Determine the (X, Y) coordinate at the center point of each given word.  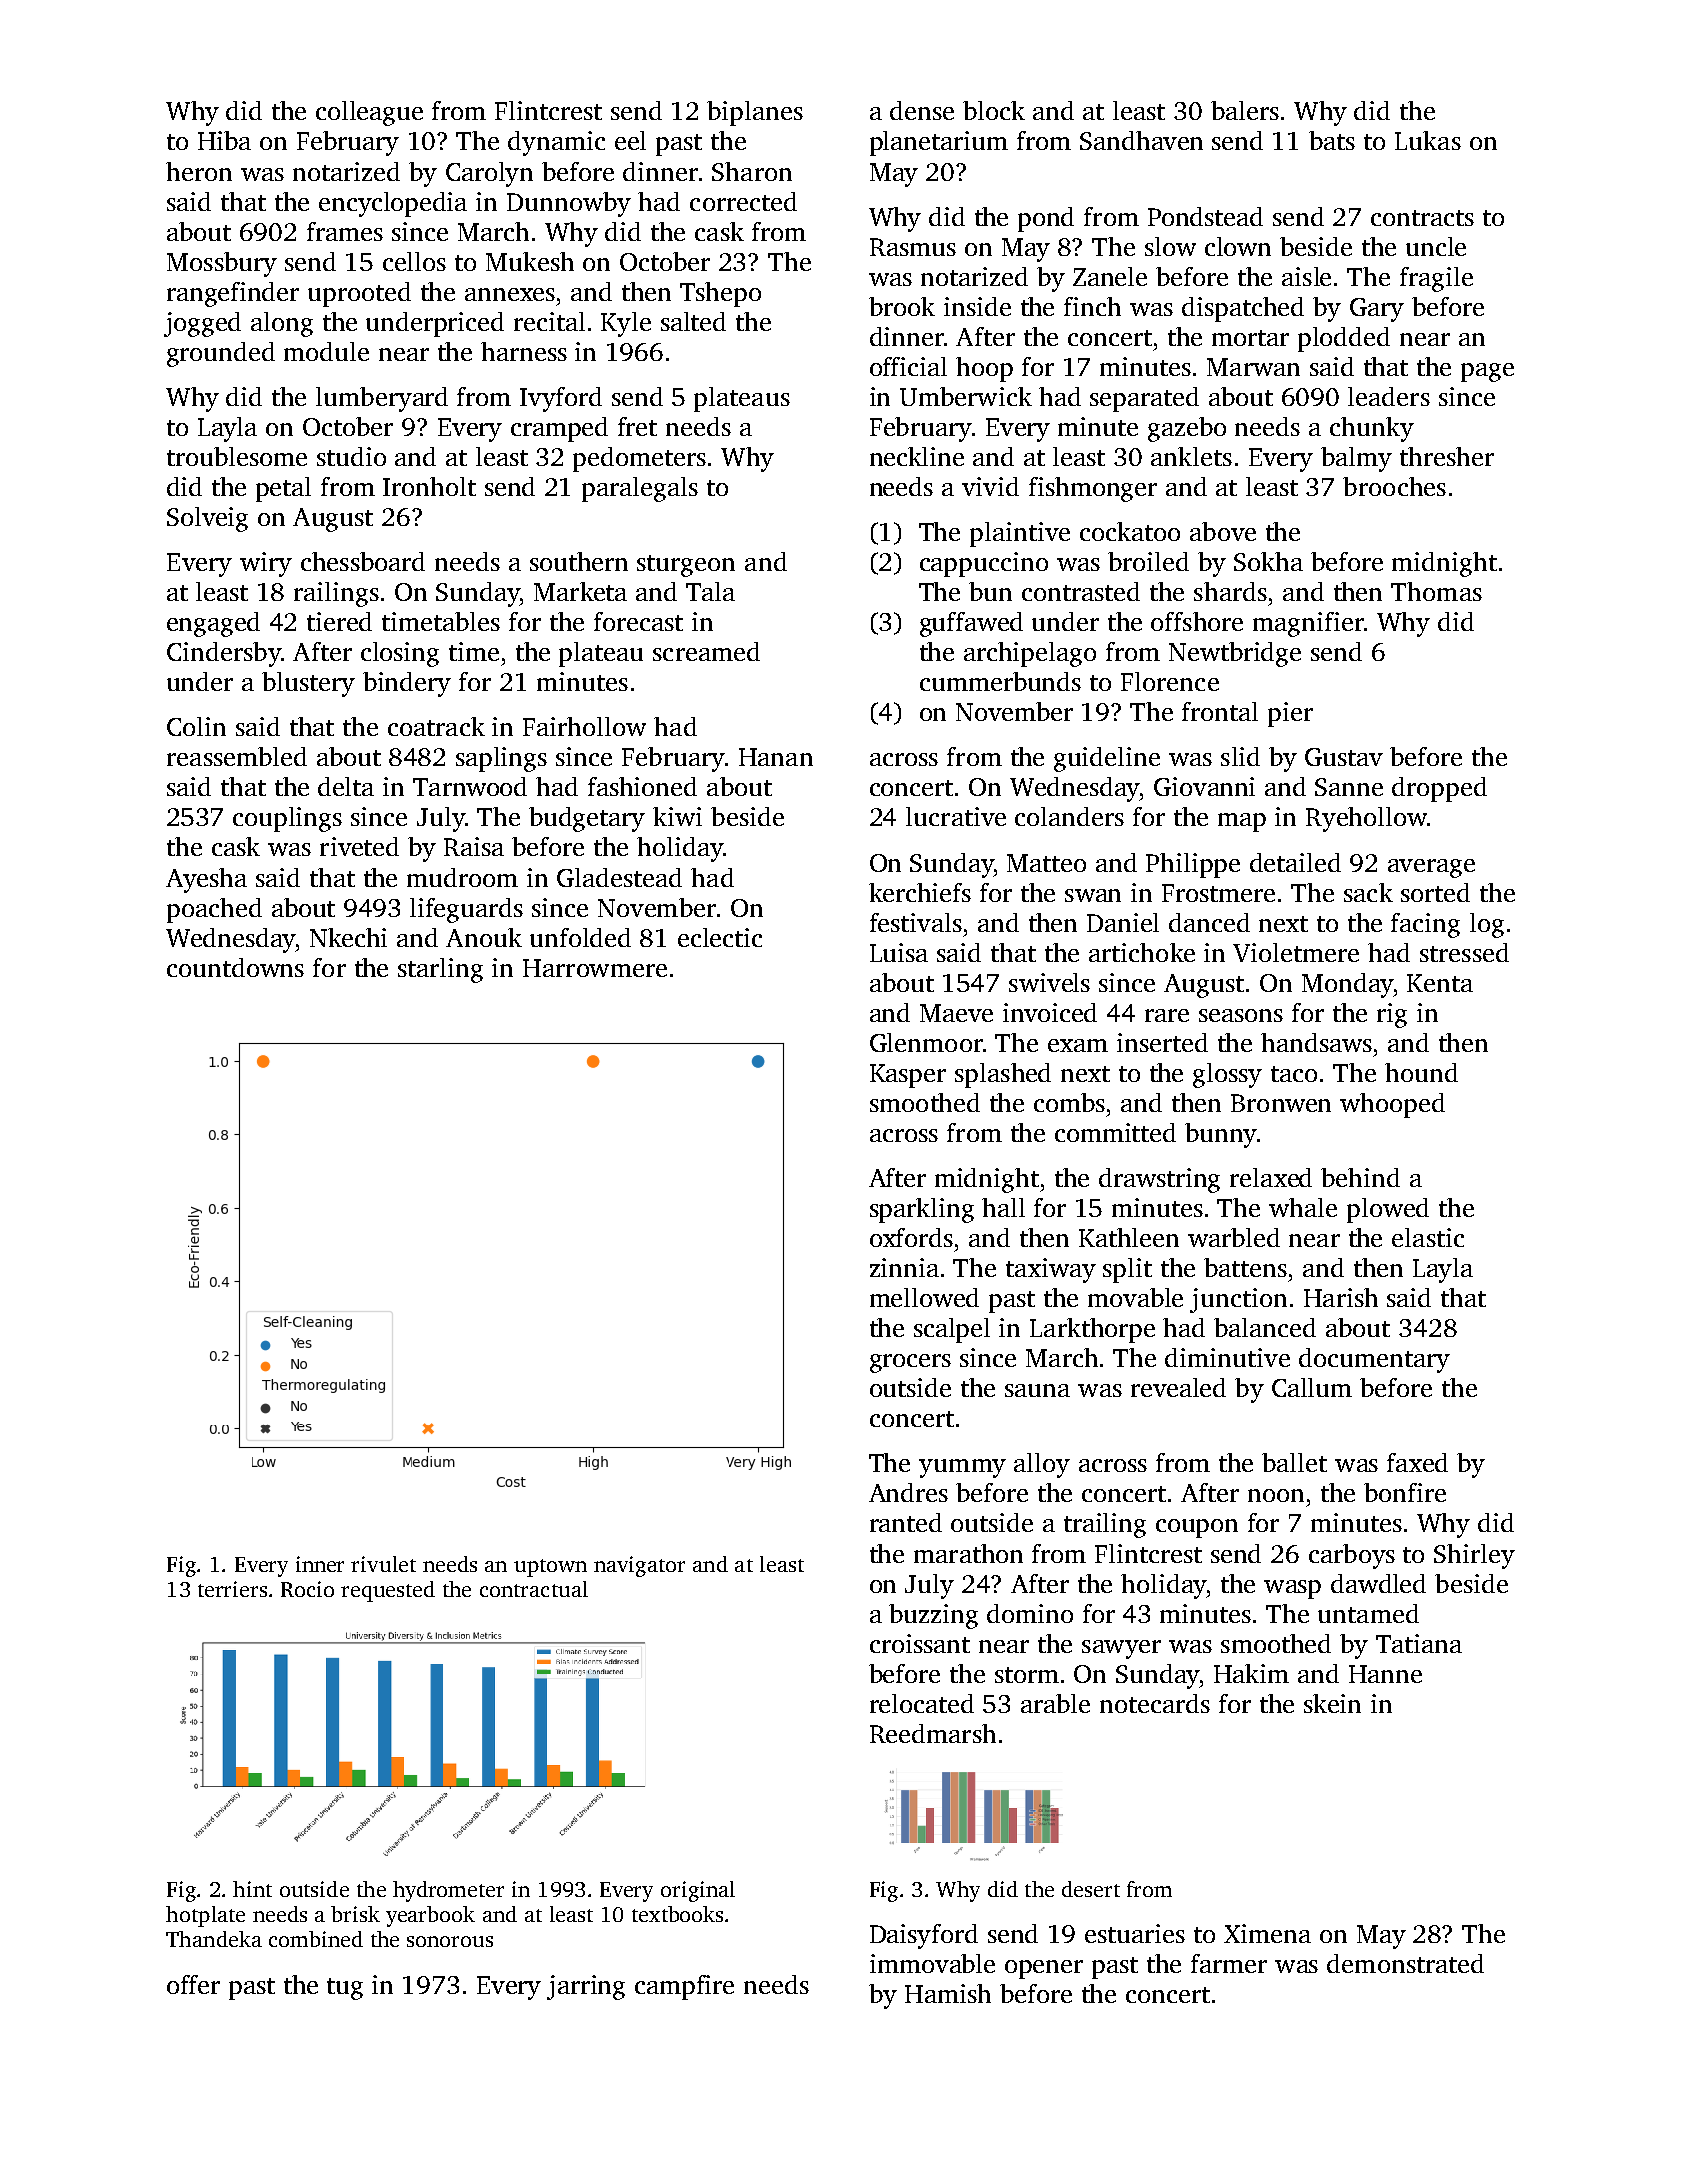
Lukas (1428, 140)
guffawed (971, 624)
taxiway (1051, 1270)
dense (922, 110)
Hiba (224, 140)
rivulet (383, 1564)
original (698, 1891)
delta (346, 786)
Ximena (1267, 1933)
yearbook (430, 1916)
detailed (1295, 862)
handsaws (1316, 1042)
